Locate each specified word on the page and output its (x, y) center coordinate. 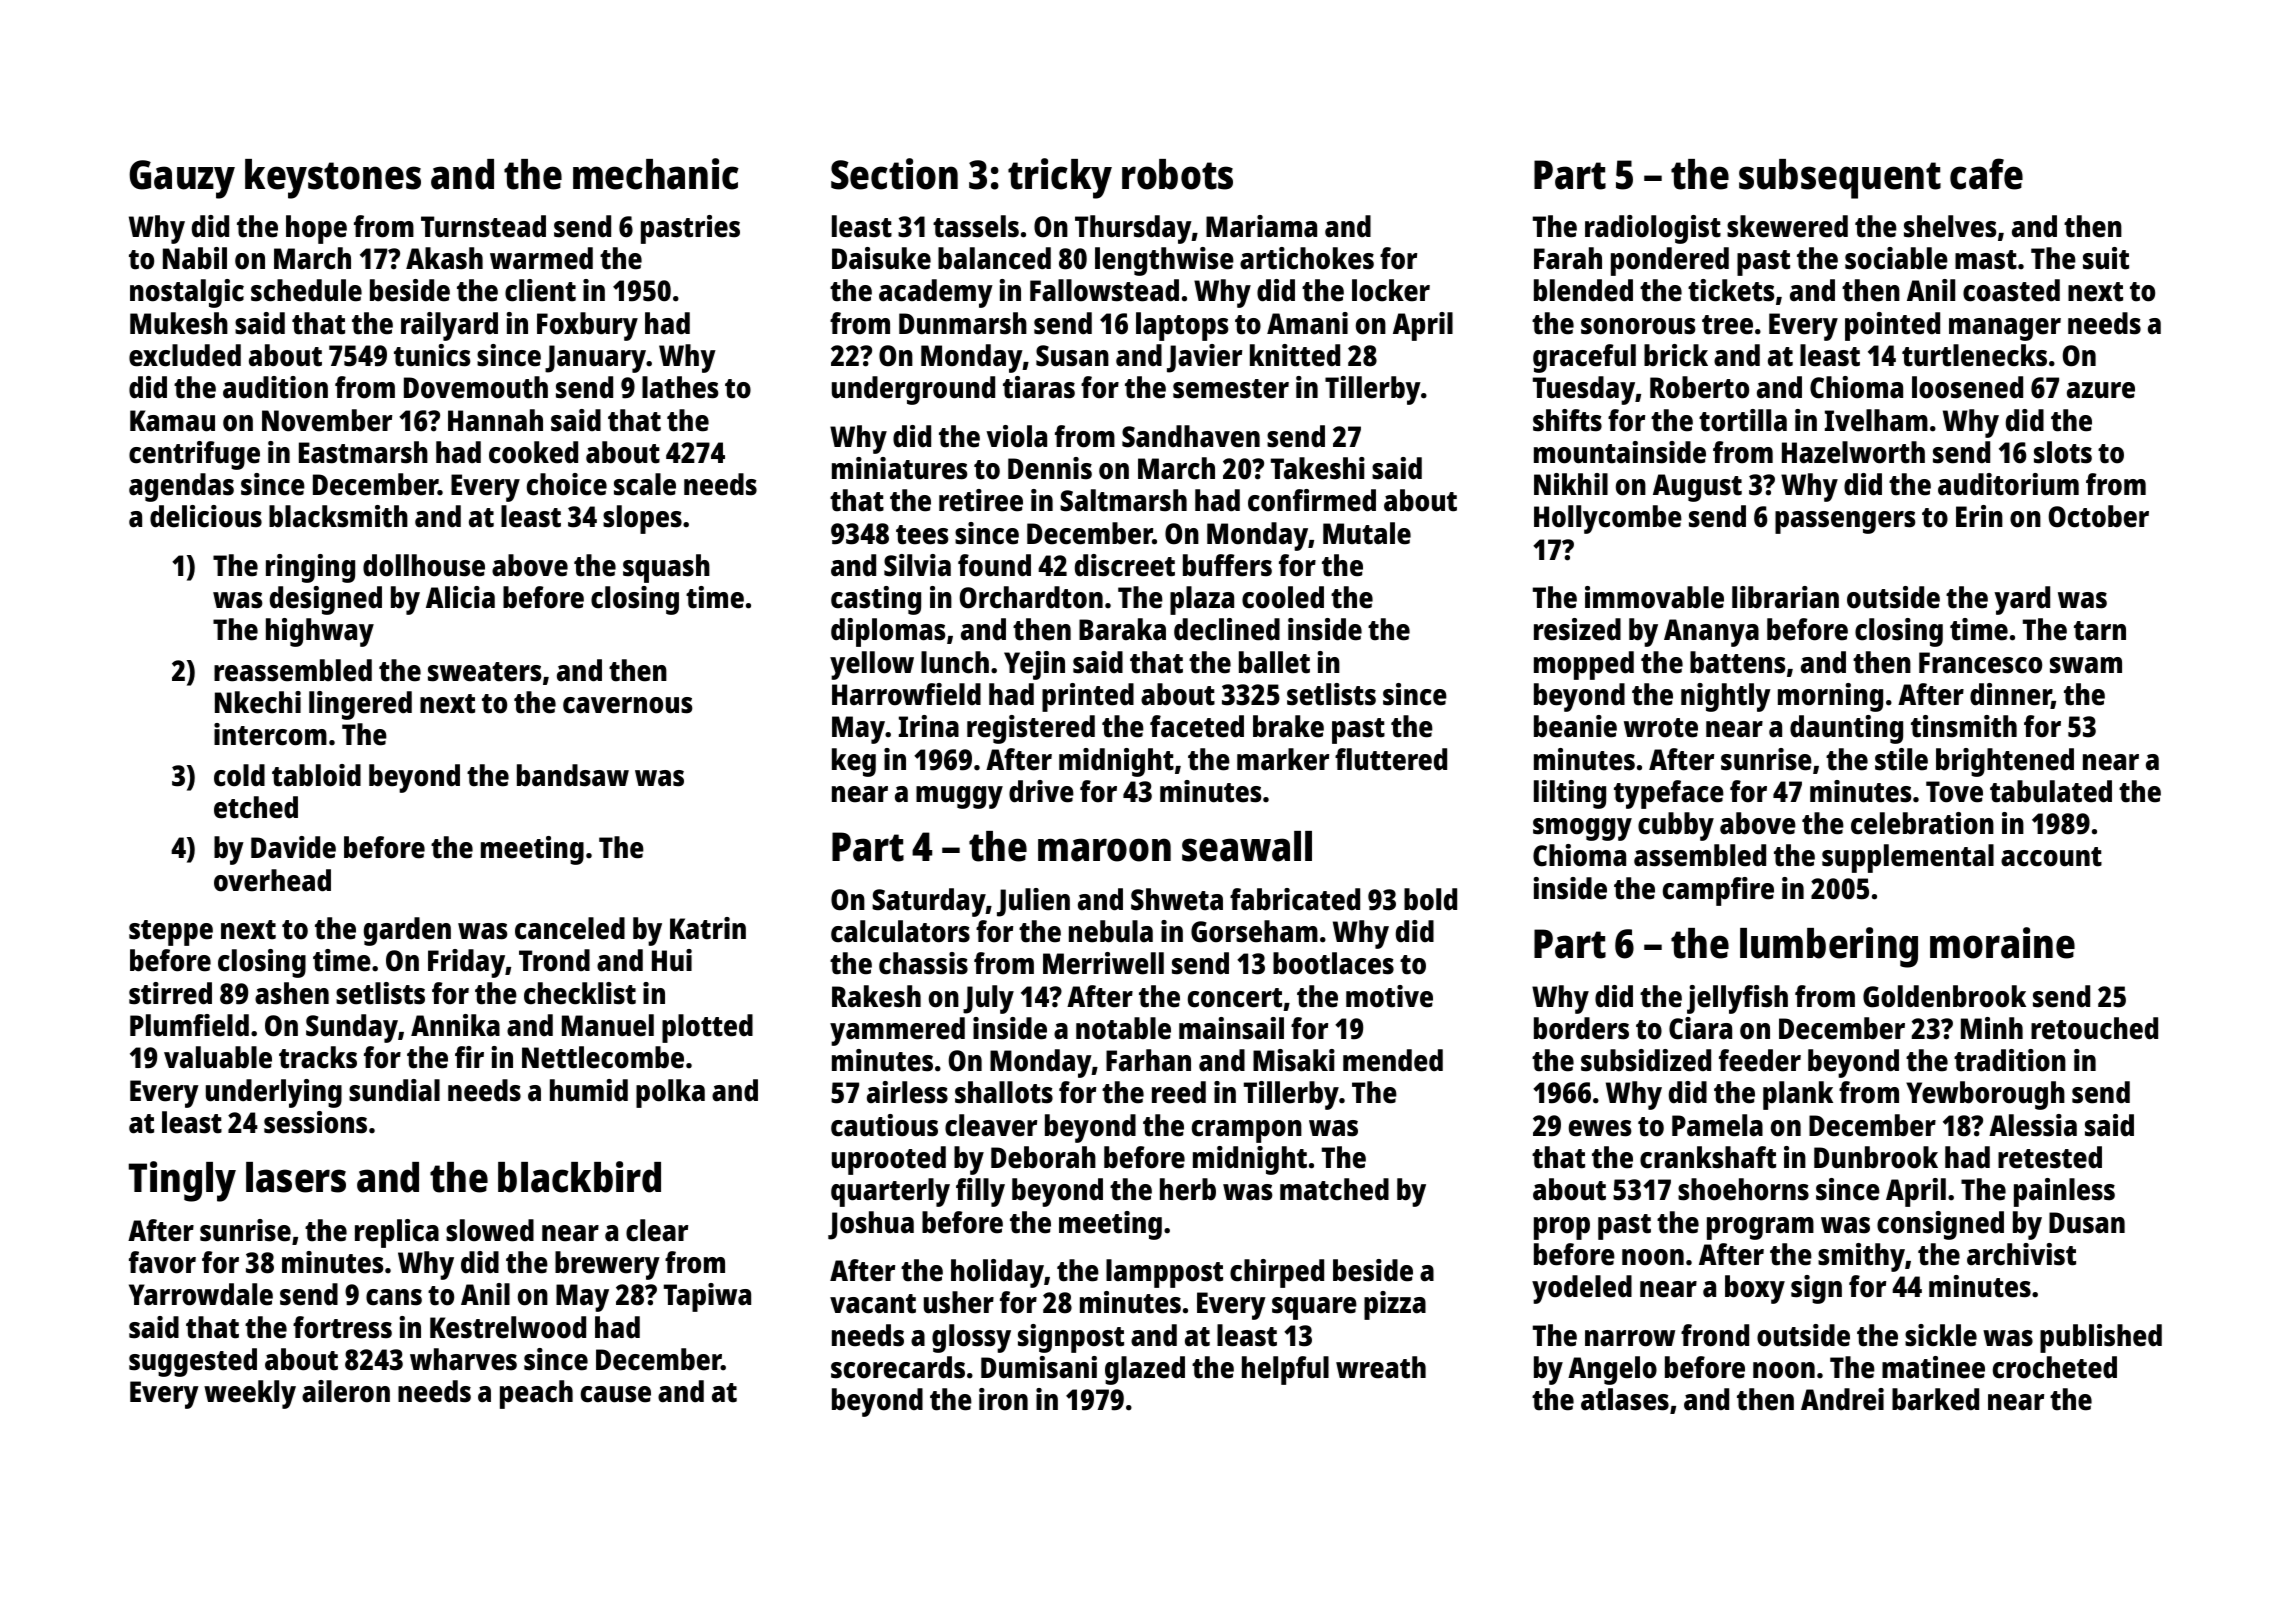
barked (1935, 1399)
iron (1003, 1399)
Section (894, 174)
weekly (250, 1394)
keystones (333, 179)
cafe (1986, 174)
